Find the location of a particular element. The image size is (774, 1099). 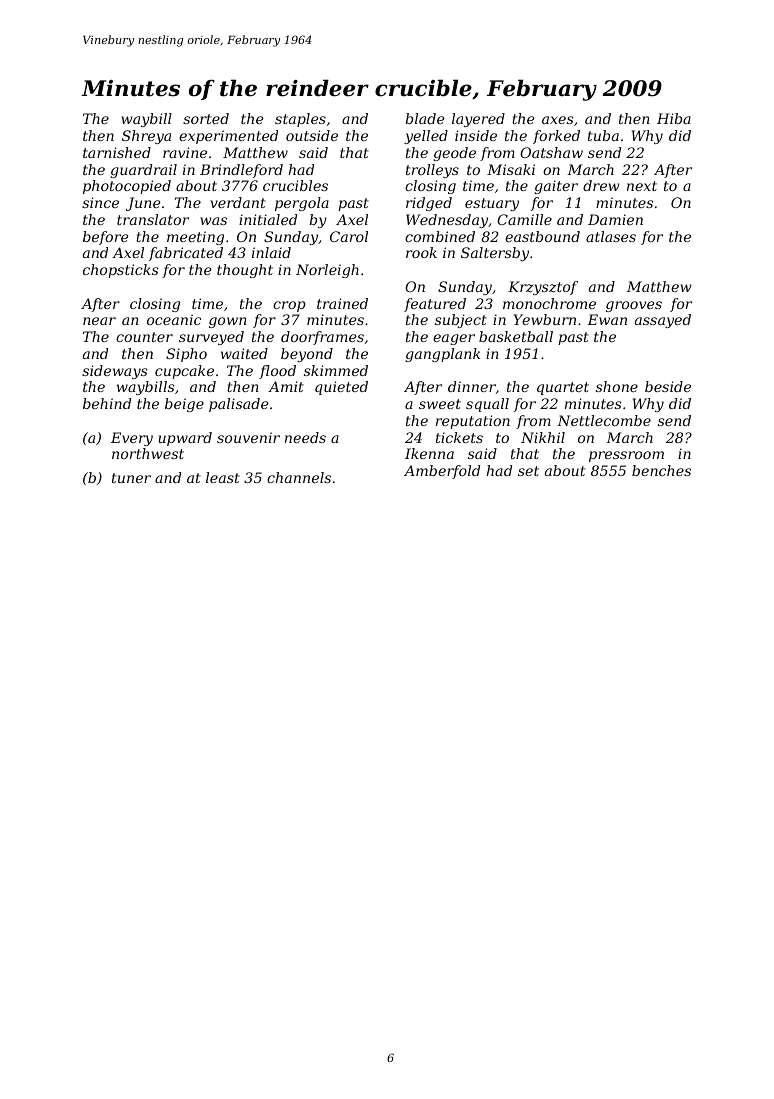

channels is located at coordinates (299, 477).
